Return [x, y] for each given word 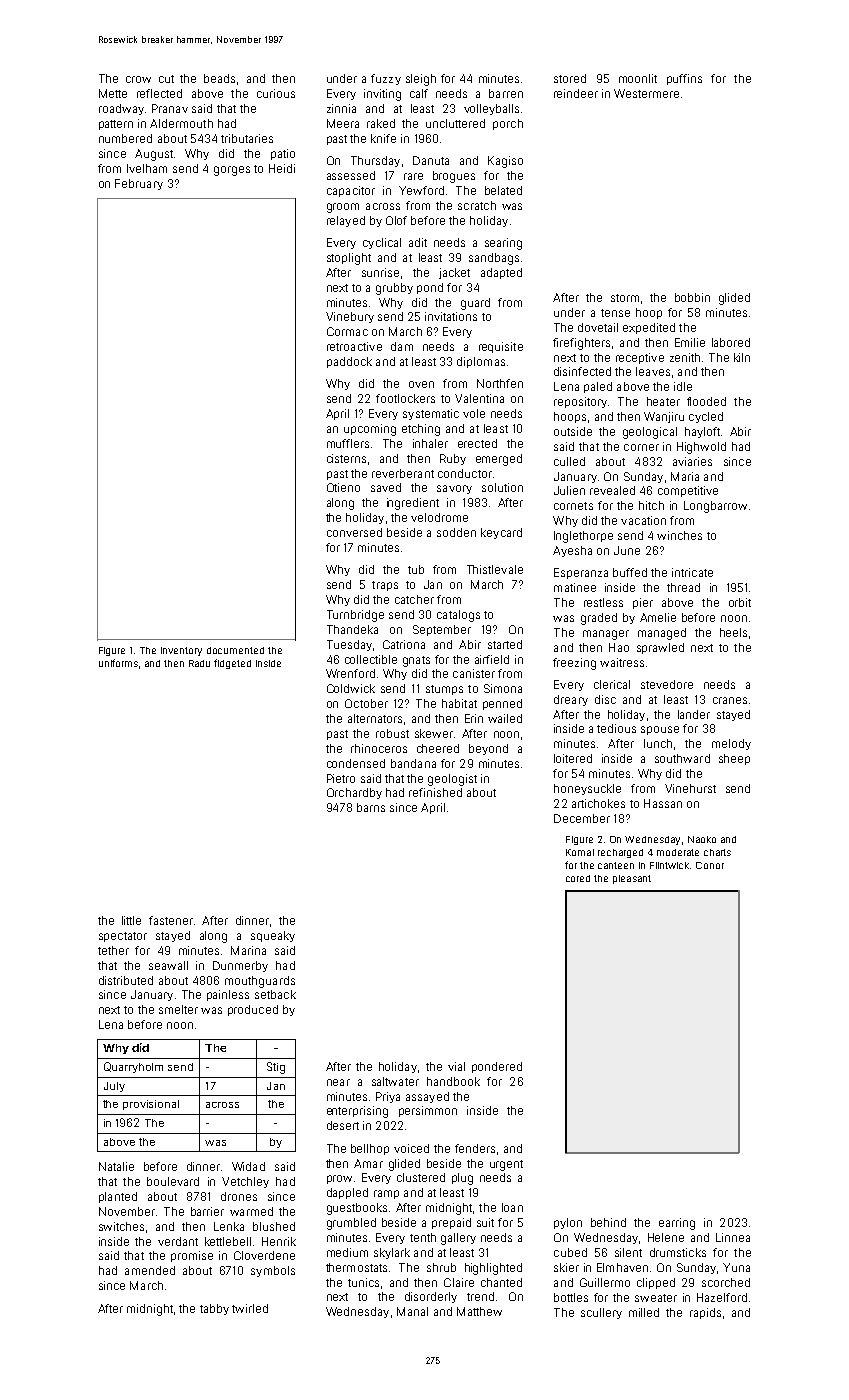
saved [386, 487]
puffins [684, 79]
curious [276, 93]
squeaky [273, 936]
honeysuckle [587, 789]
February [139, 184]
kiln [742, 357]
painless [228, 995]
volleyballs [491, 109]
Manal [412, 1311]
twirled [250, 1308]
